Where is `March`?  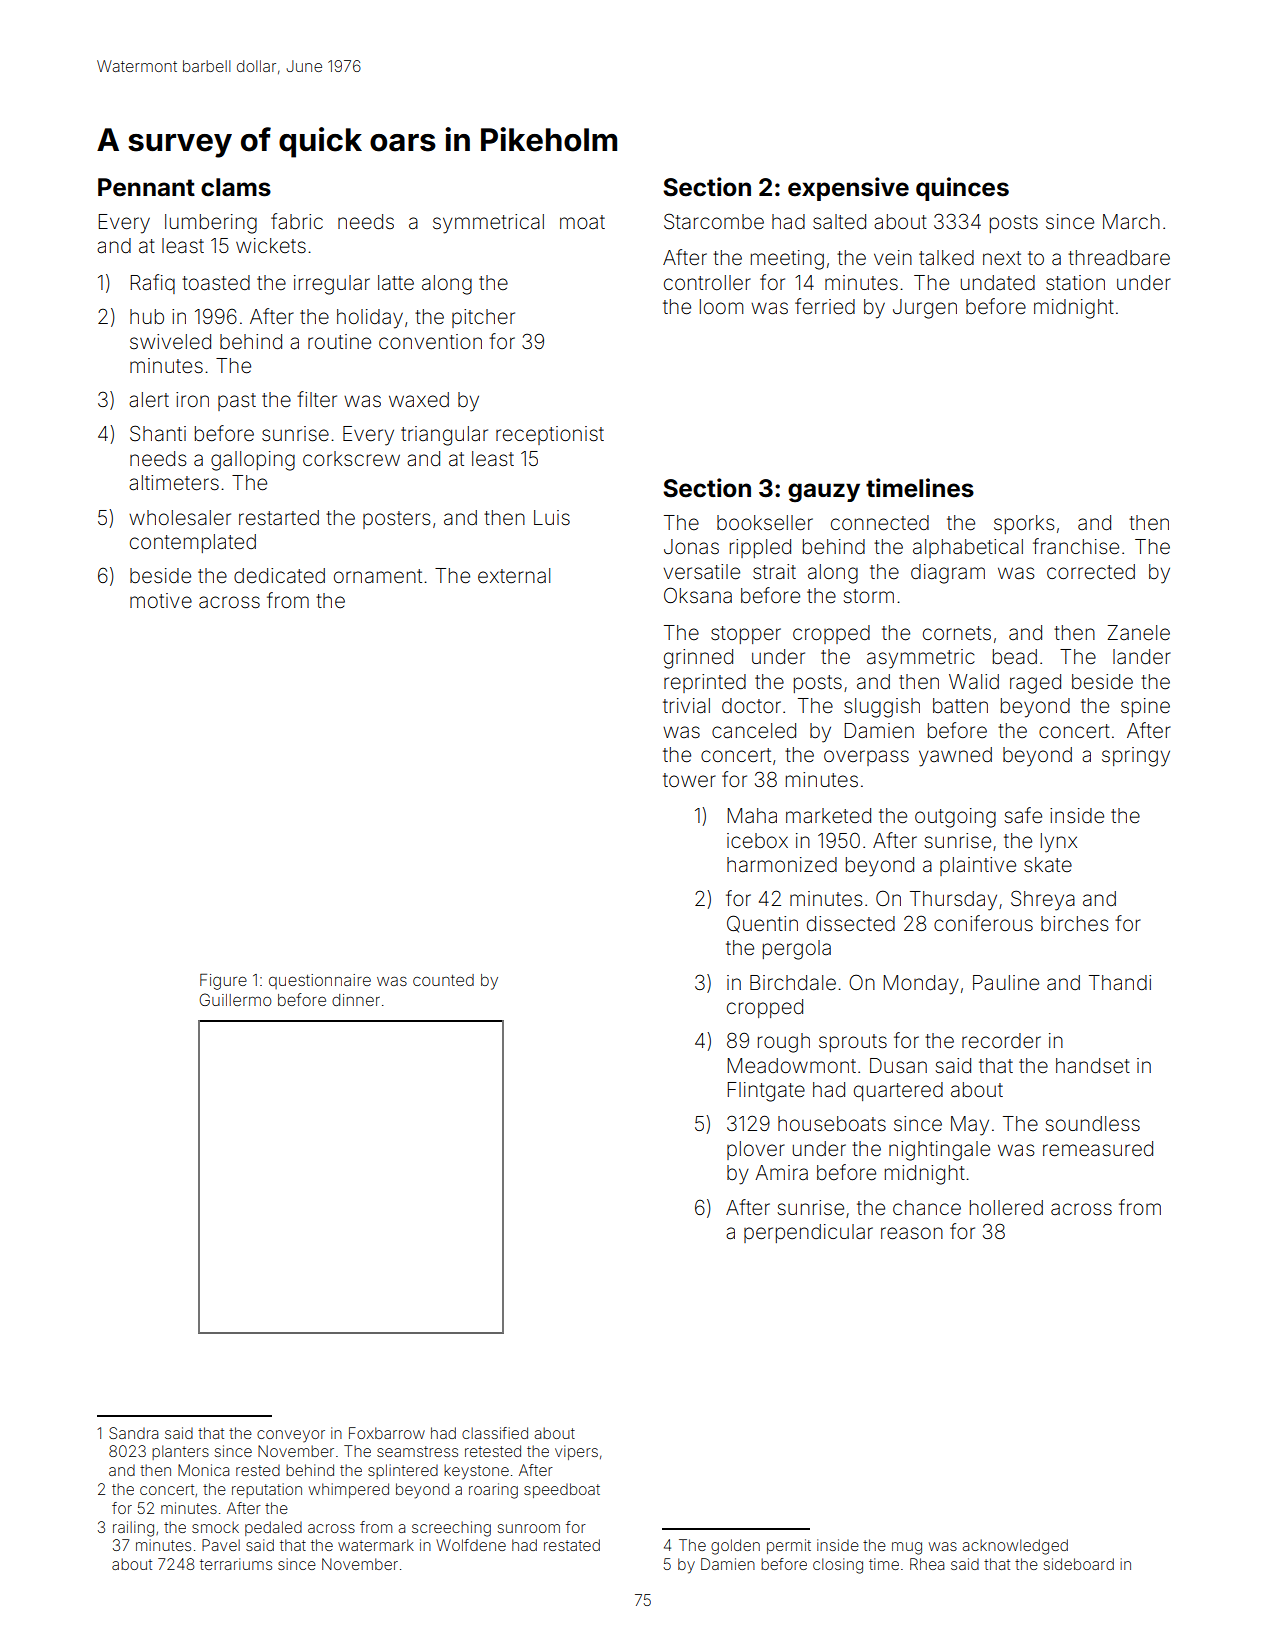
March is located at coordinates (1131, 221).
